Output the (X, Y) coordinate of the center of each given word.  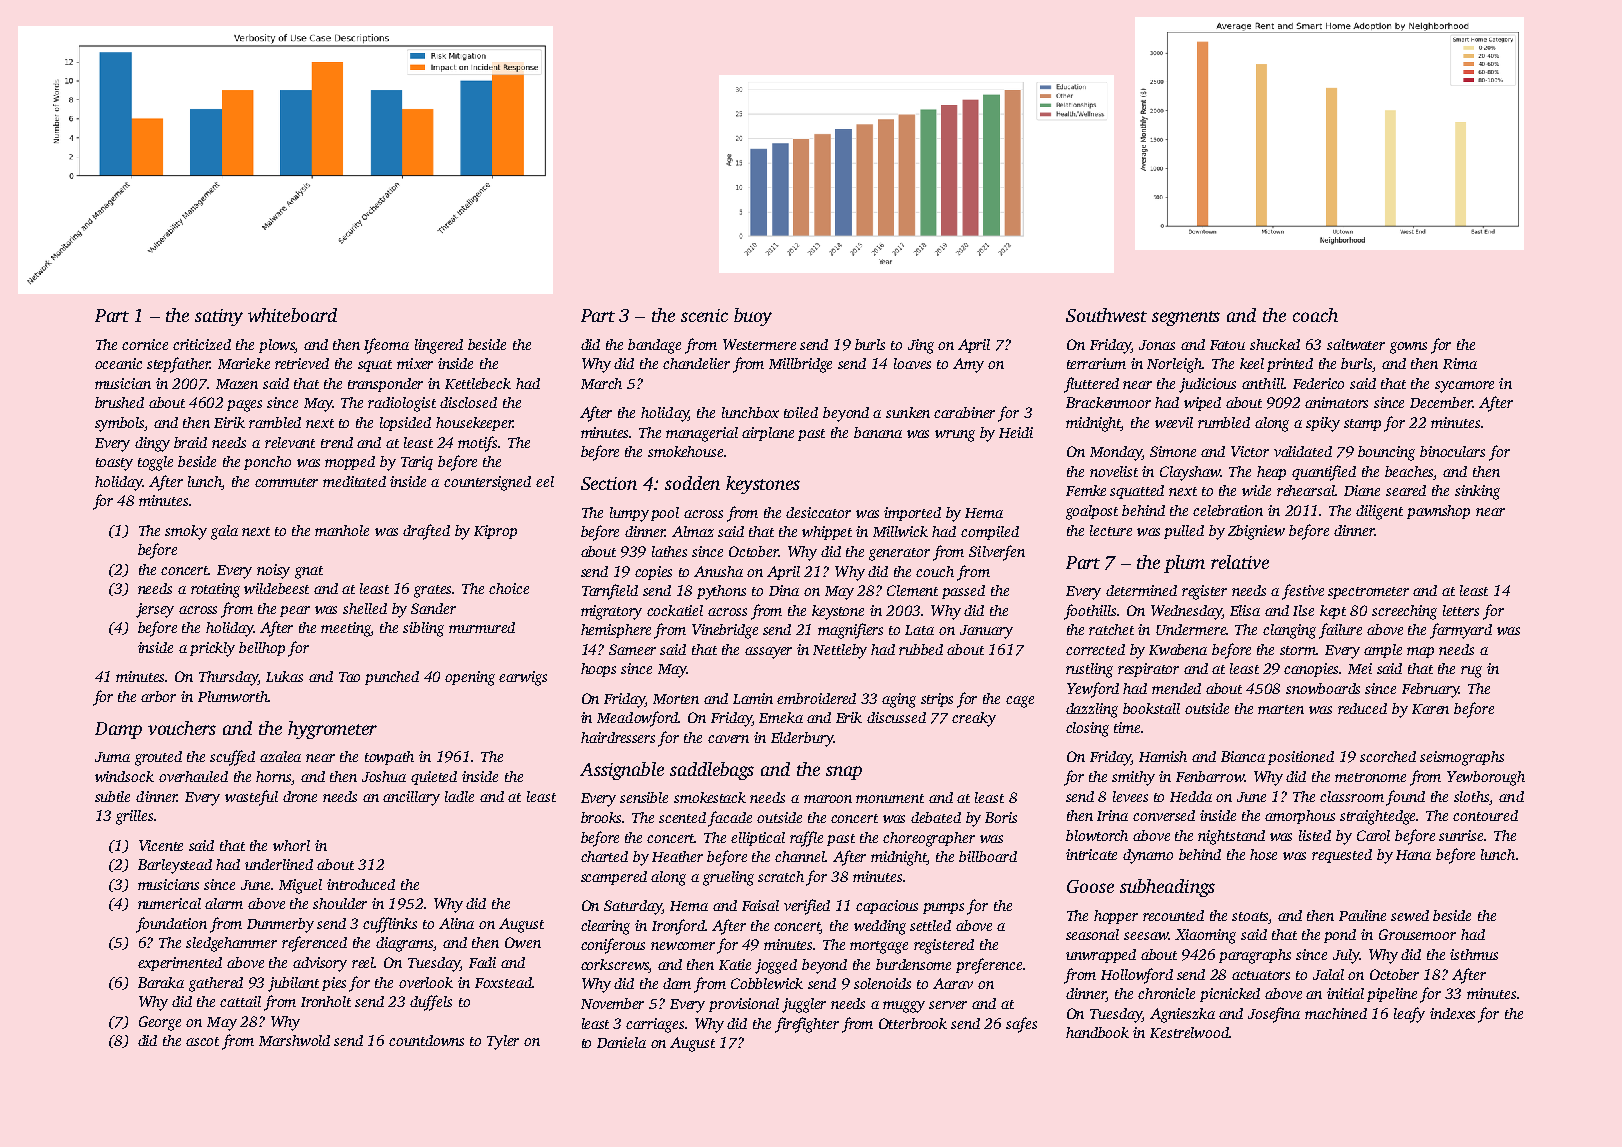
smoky (186, 532)
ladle (459, 796)
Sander (433, 608)
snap (844, 773)
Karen (1430, 709)
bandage (654, 346)
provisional (744, 1005)
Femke (1086, 490)
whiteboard (292, 315)
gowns (1408, 348)
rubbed (921, 649)
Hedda (1191, 796)
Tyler (503, 1042)
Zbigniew (1256, 532)
